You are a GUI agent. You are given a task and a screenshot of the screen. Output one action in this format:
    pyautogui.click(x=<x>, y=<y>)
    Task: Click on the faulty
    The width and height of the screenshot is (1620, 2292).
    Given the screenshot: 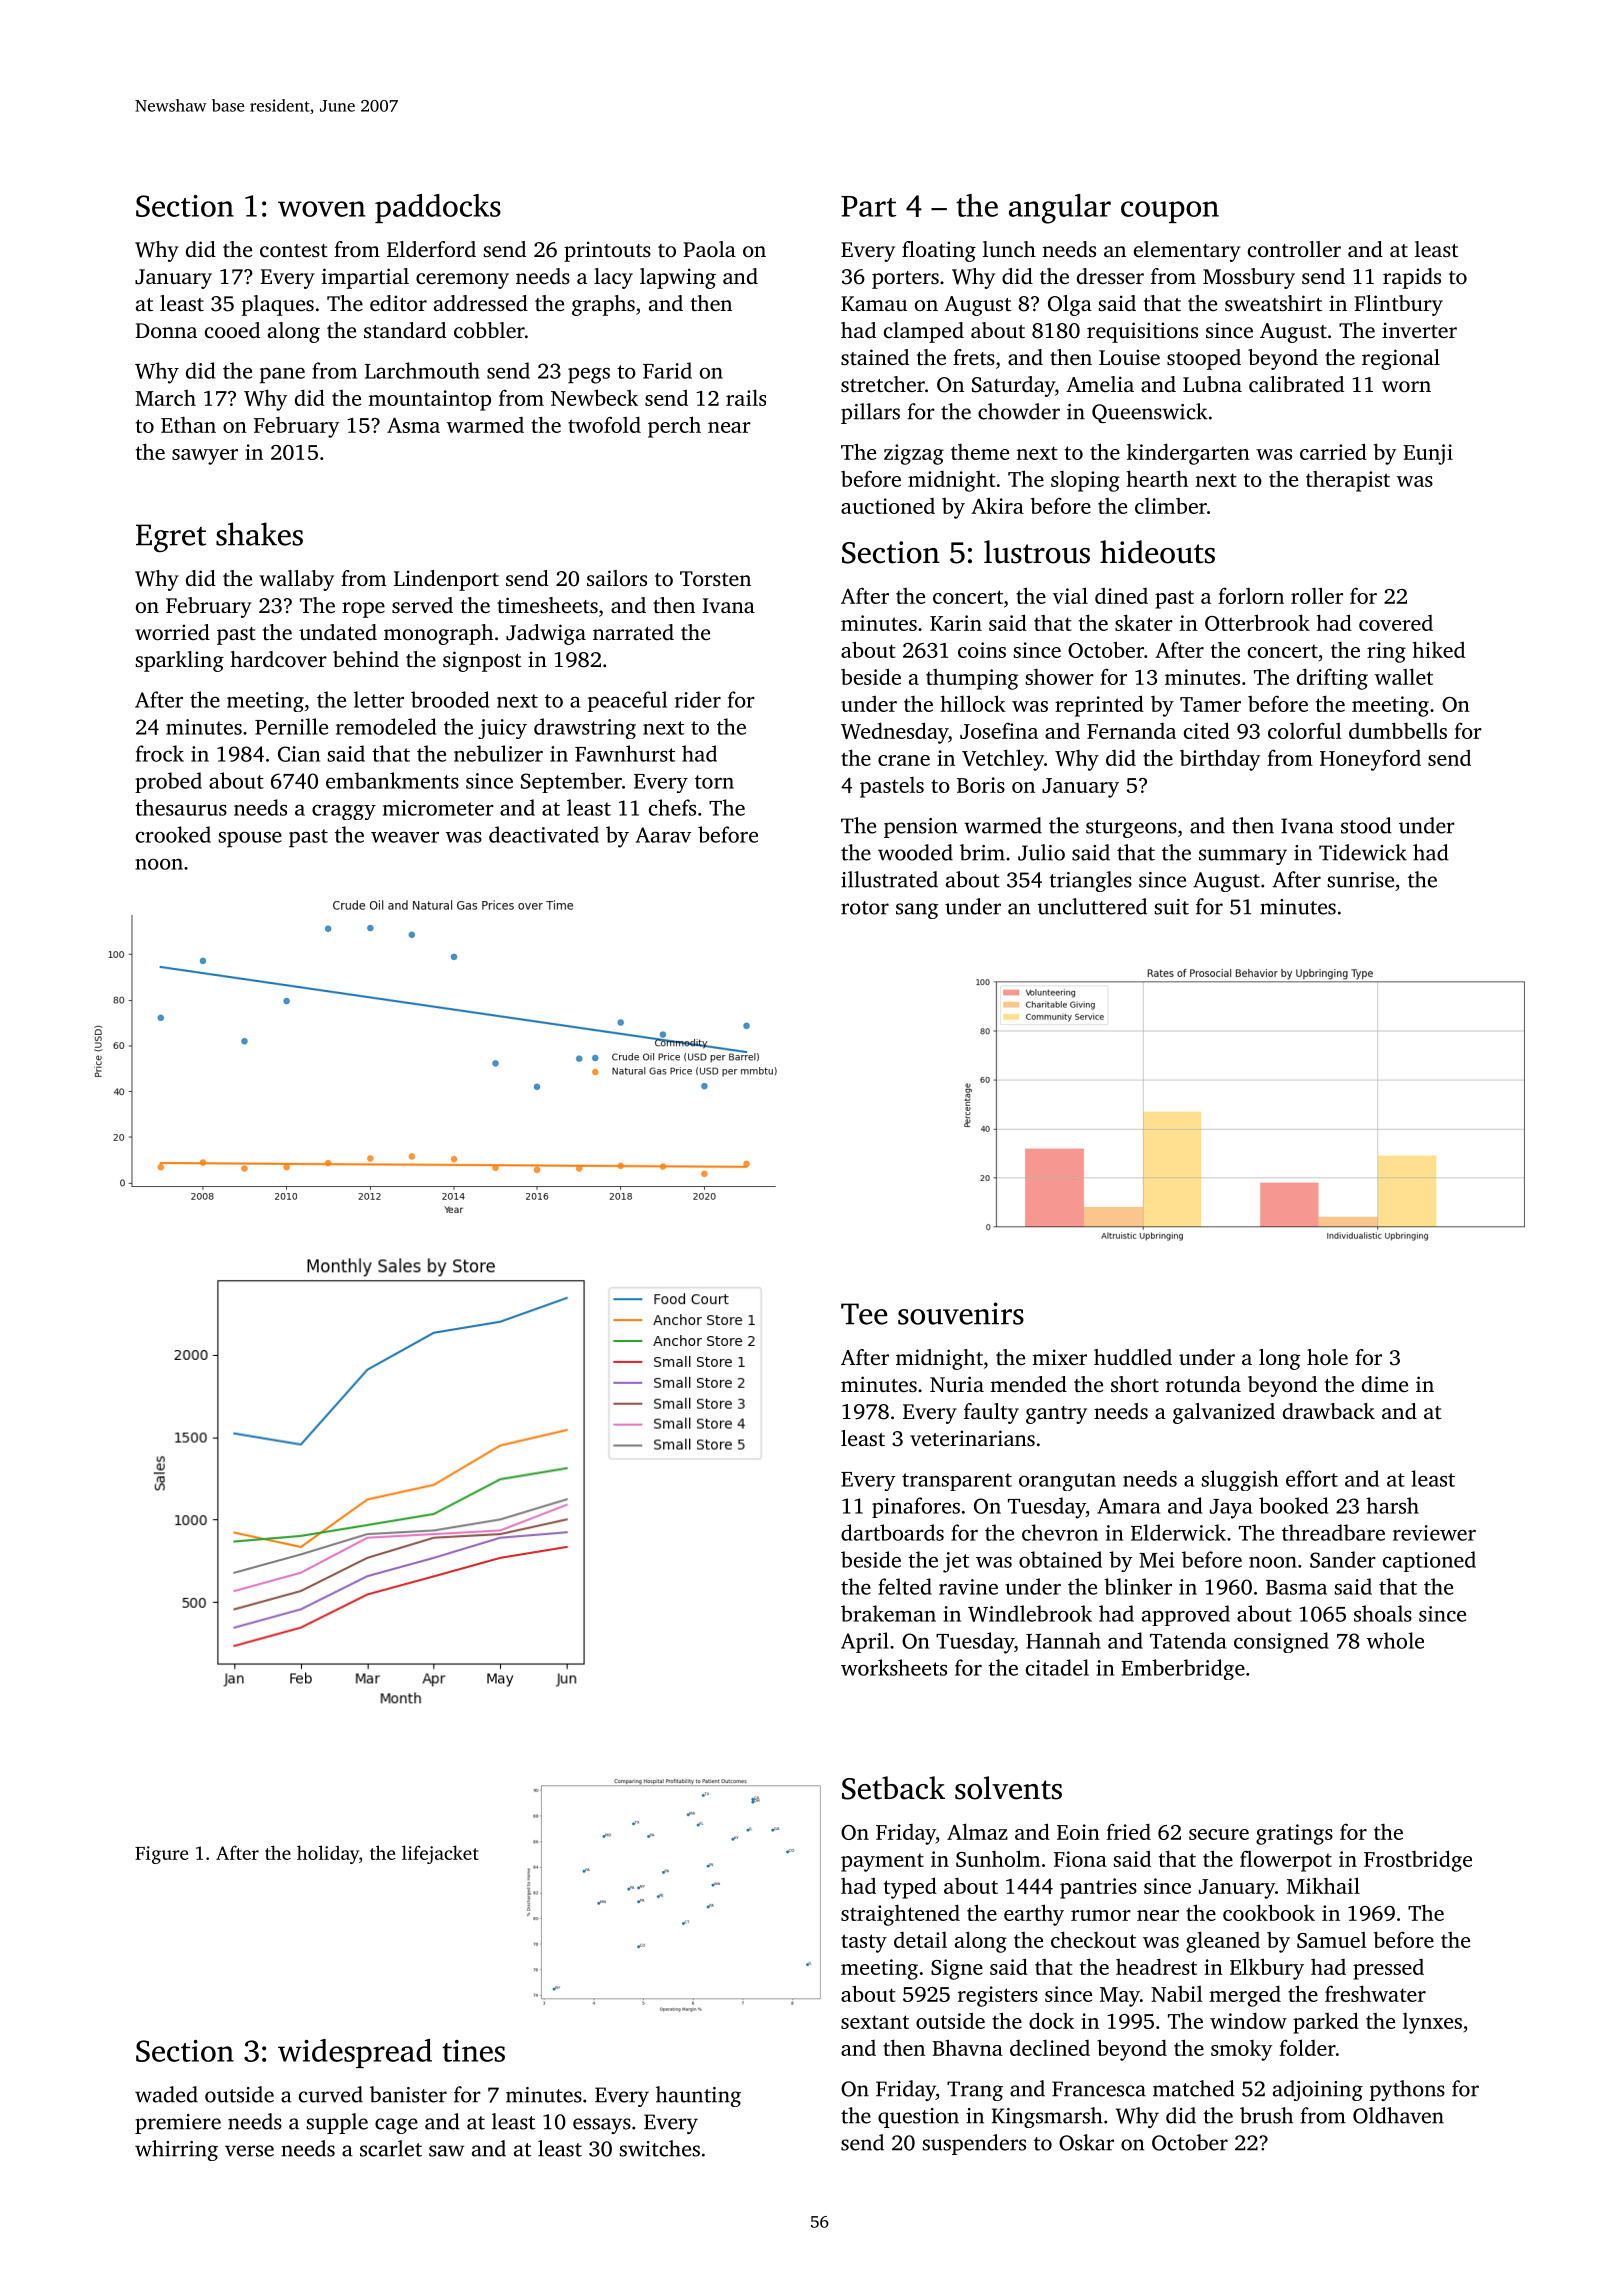 What is the action you would take?
    pyautogui.click(x=991, y=1413)
